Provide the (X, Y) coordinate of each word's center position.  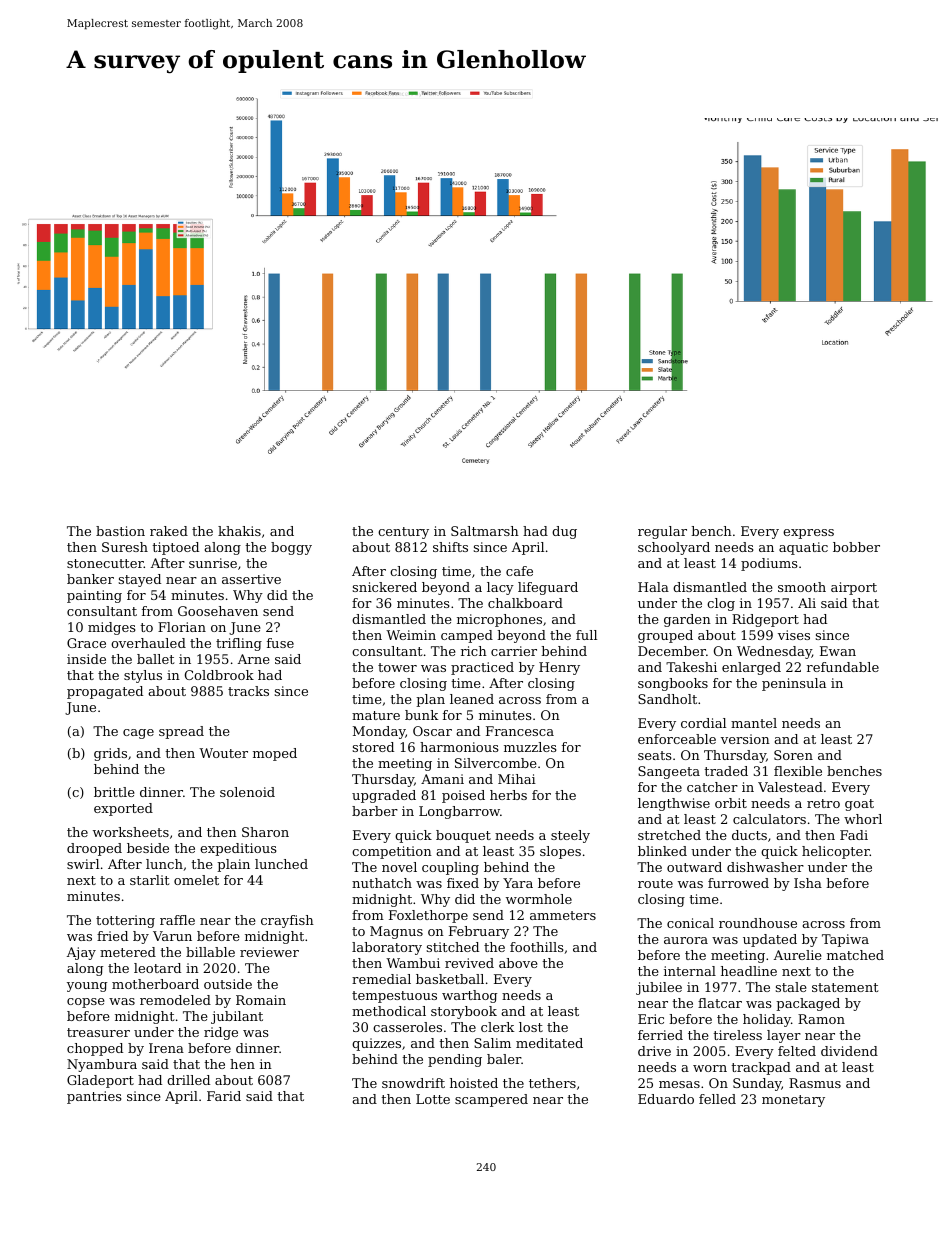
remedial (381, 979)
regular (662, 532)
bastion (120, 531)
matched (855, 955)
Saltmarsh (485, 531)
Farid (224, 1096)
